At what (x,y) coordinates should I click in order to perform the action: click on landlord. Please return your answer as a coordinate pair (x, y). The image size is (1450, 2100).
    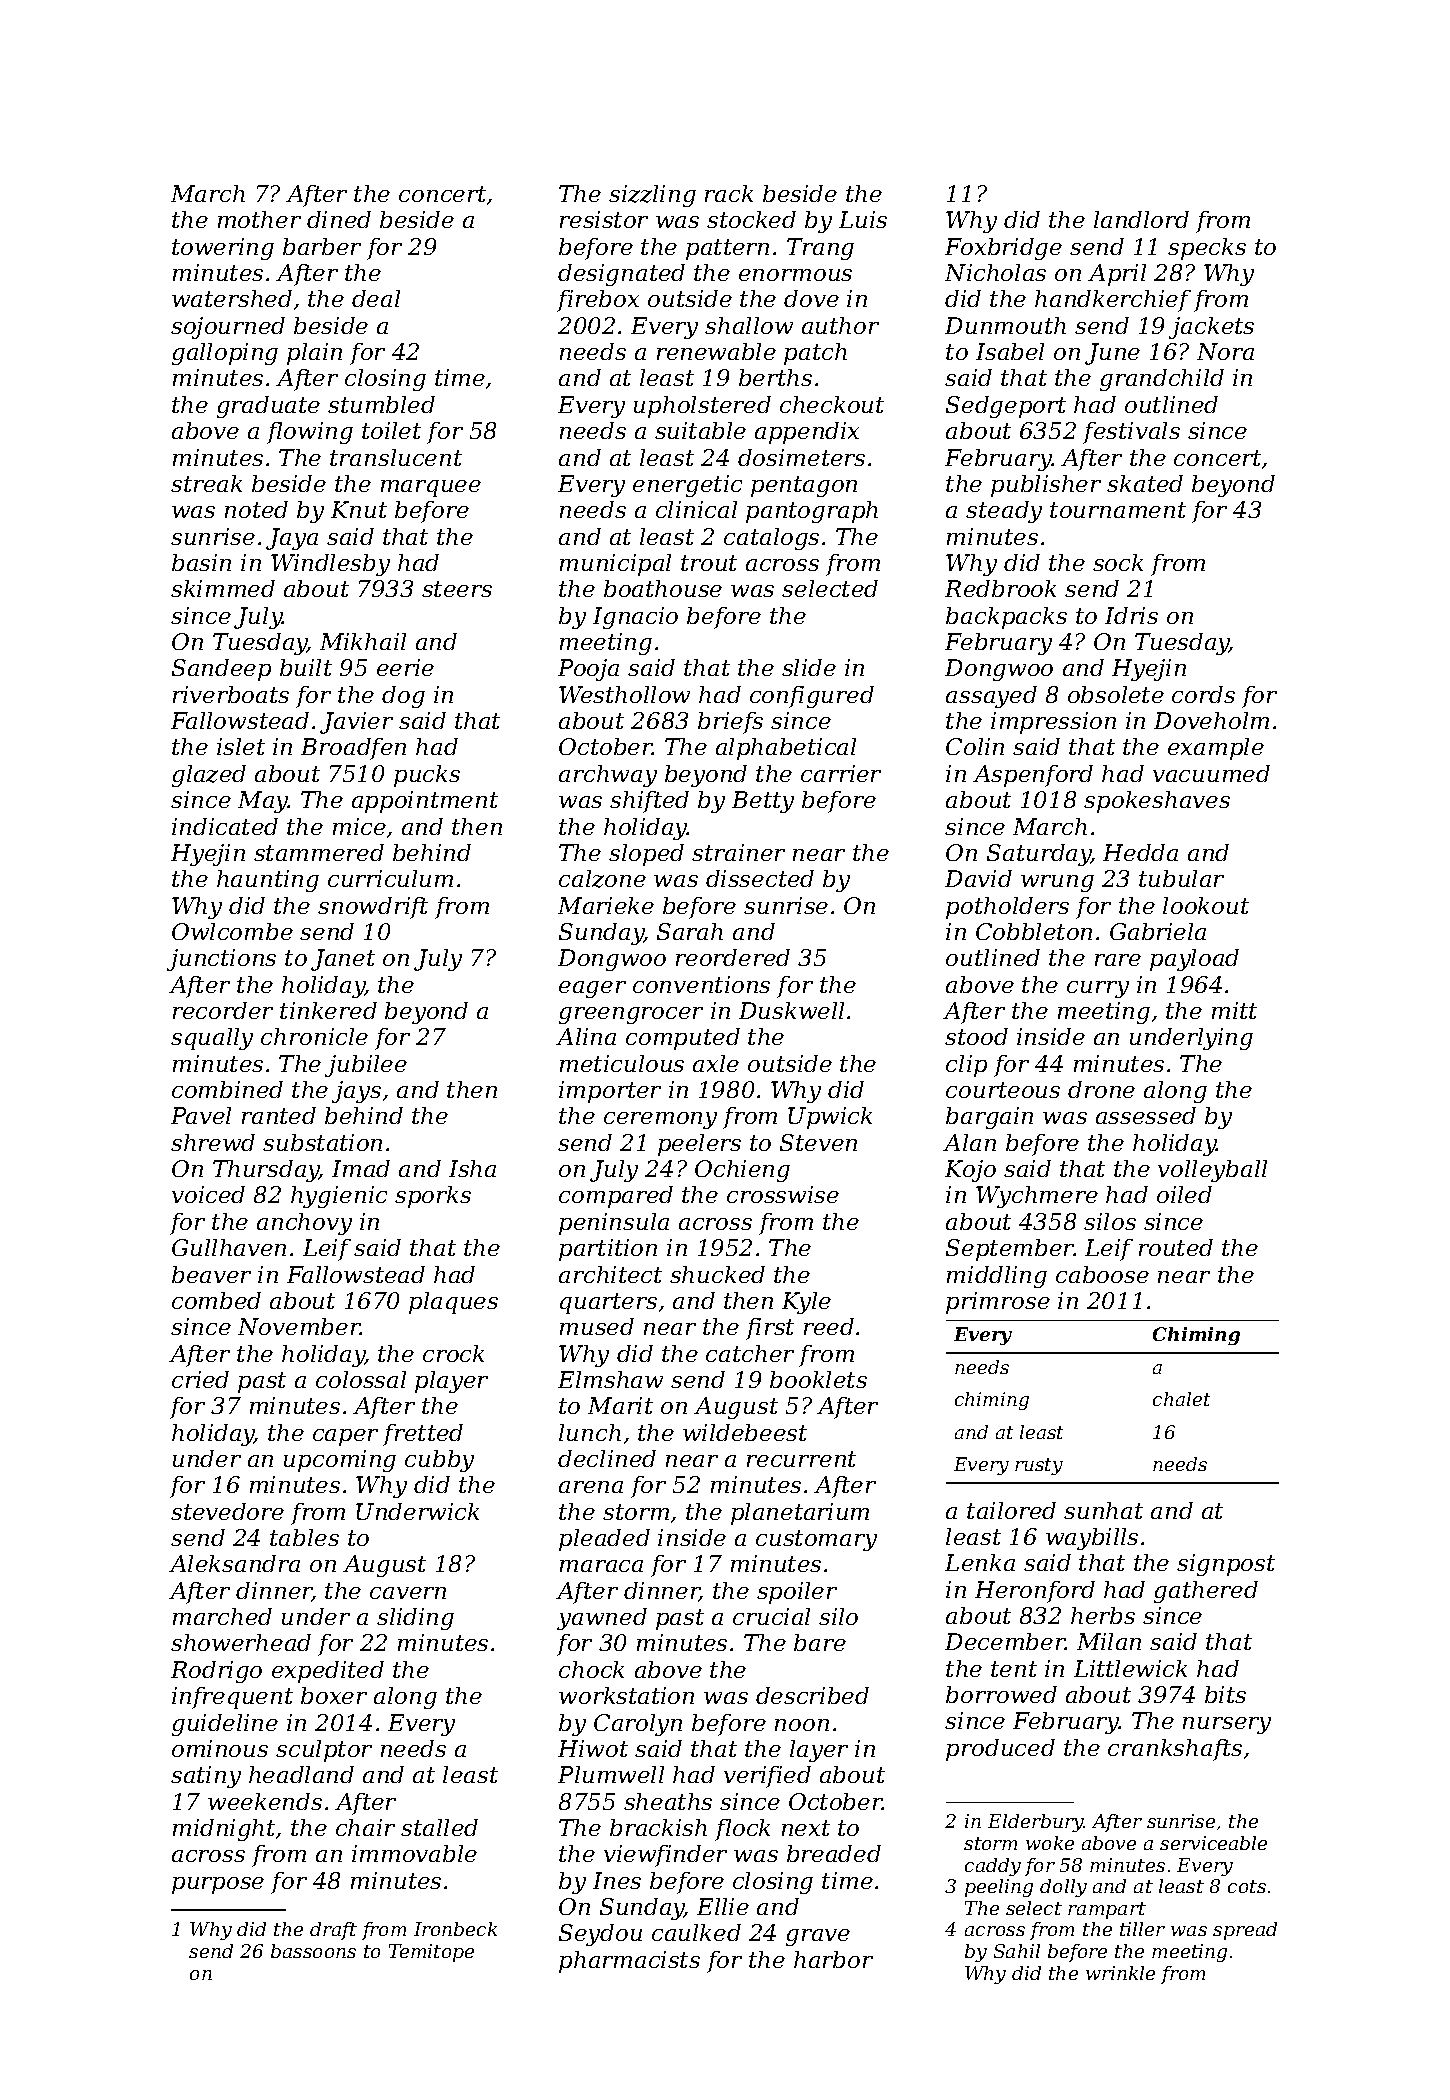
    Looking at the image, I should click on (1141, 219).
